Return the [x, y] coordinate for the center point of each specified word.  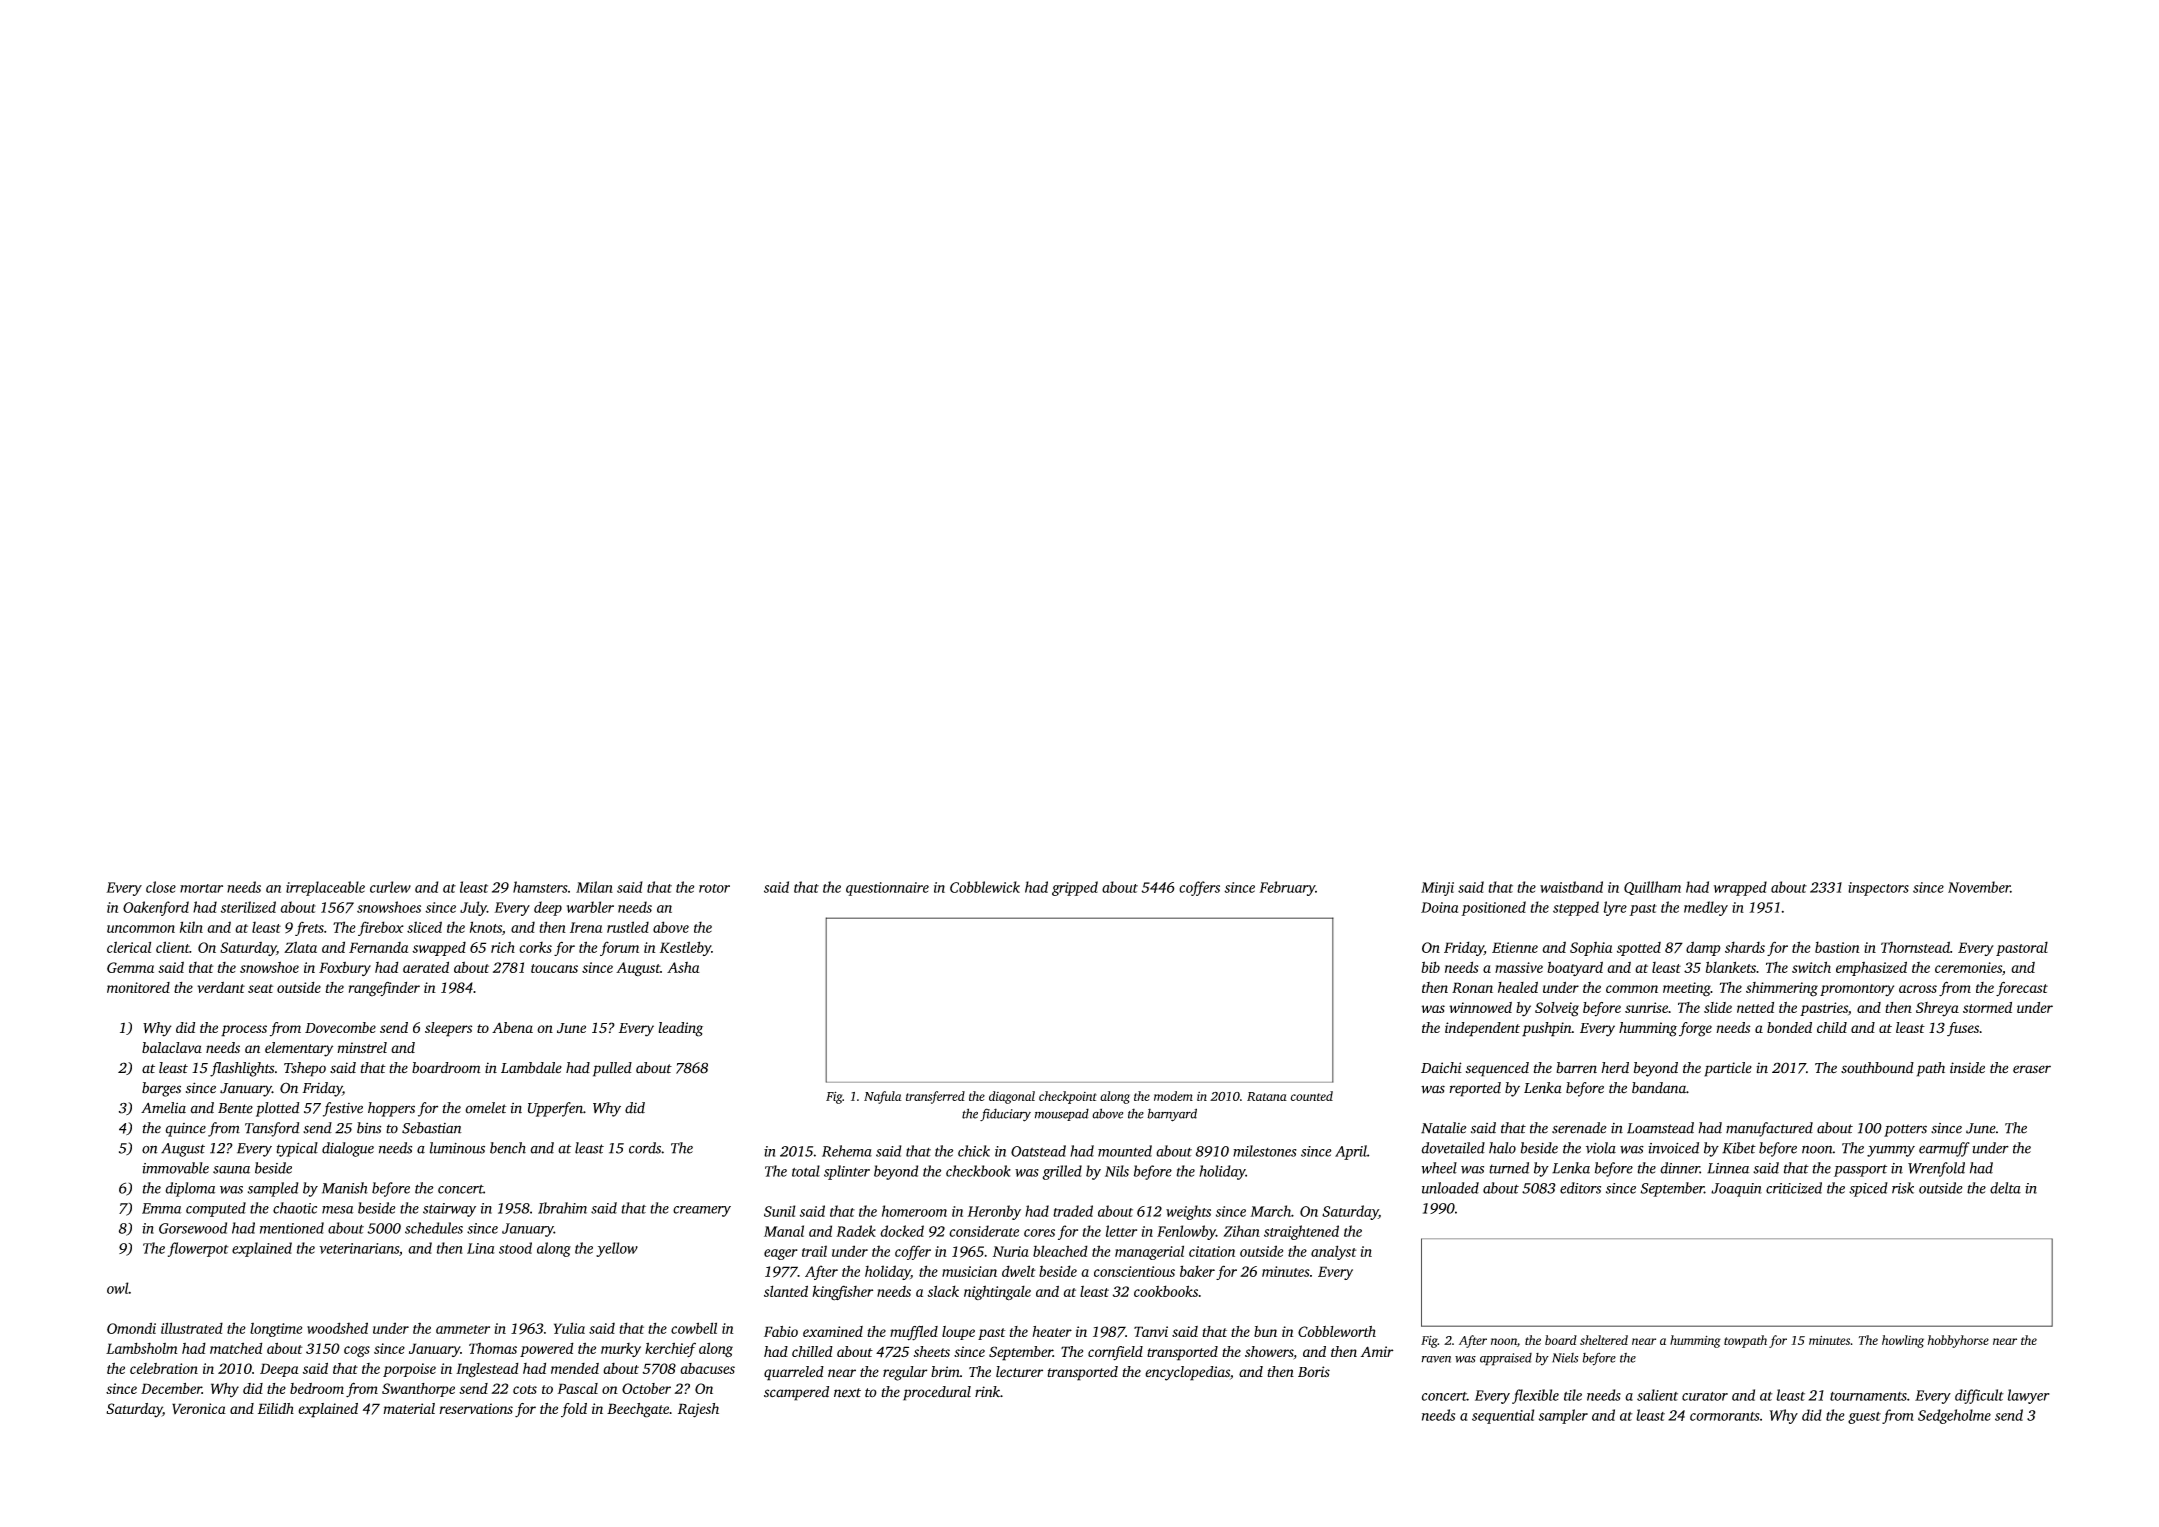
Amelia [163, 1108]
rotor [714, 888]
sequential [1503, 1416]
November [1979, 887]
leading [680, 1029]
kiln [191, 927]
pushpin [1547, 1029]
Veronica [199, 1408]
